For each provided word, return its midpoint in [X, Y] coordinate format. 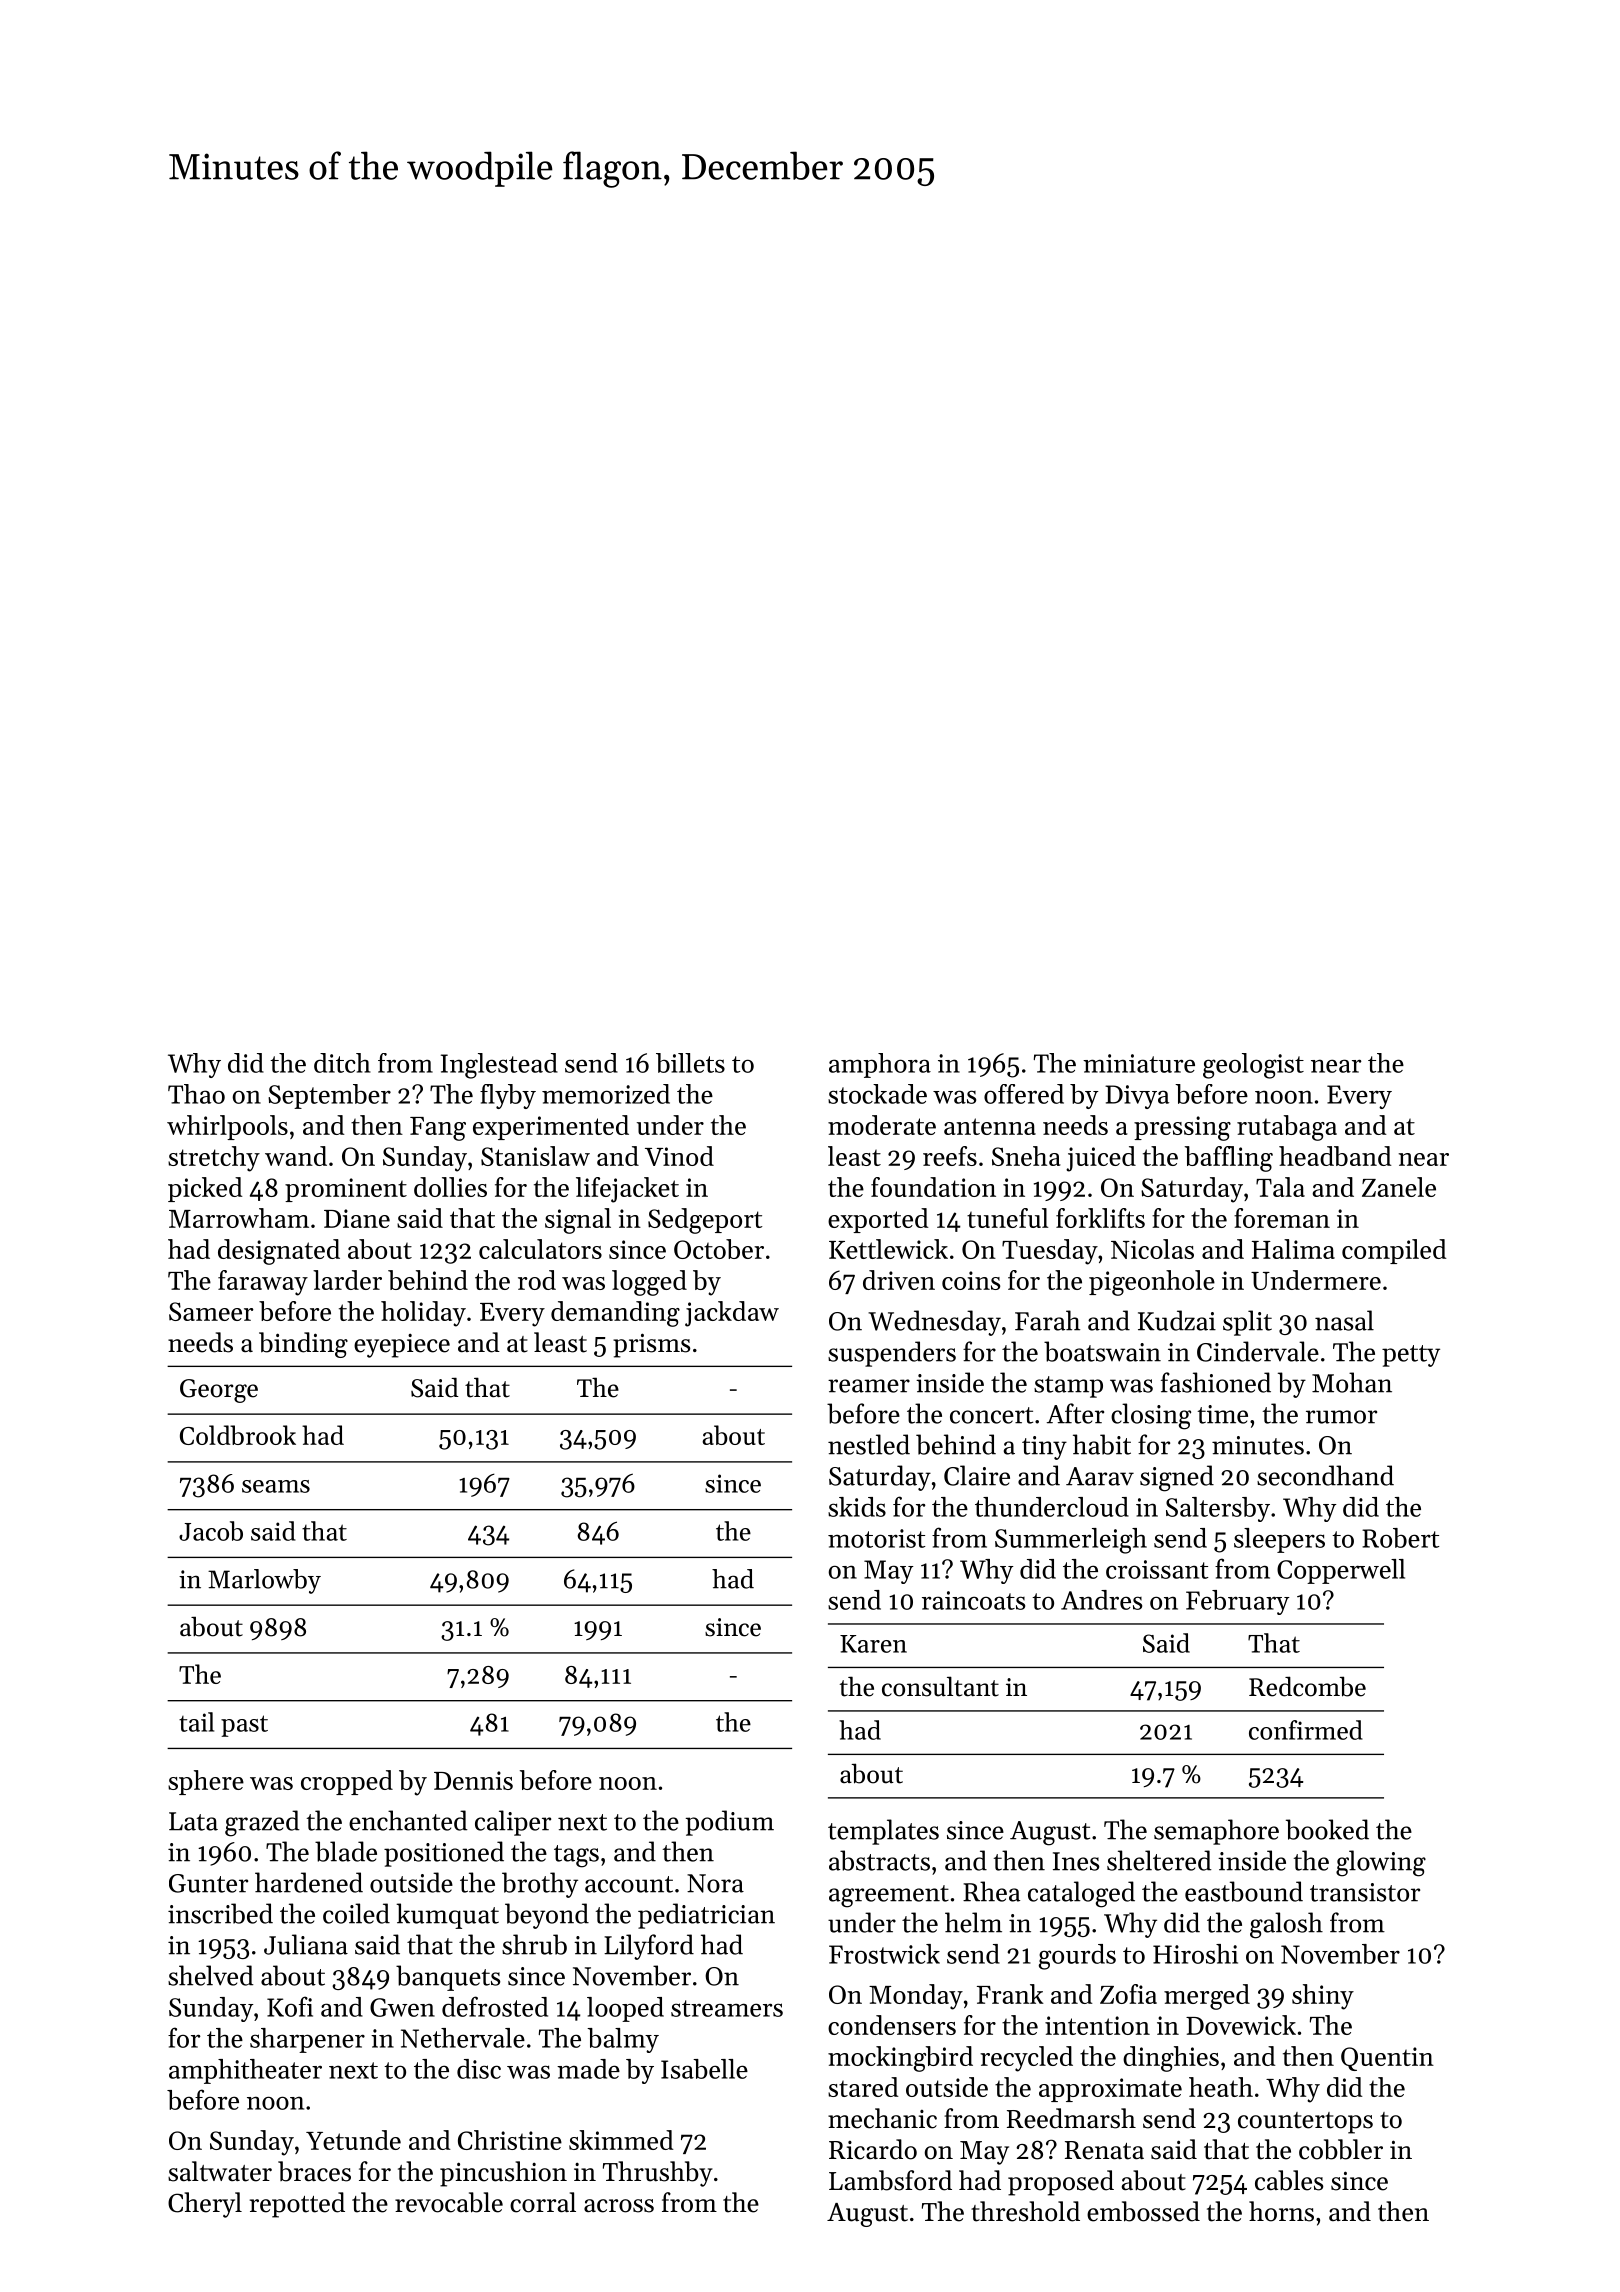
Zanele [1399, 1187]
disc [479, 2069]
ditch [342, 1063]
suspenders [892, 1354]
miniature [1139, 1063]
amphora [880, 1065]
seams [276, 1486]
